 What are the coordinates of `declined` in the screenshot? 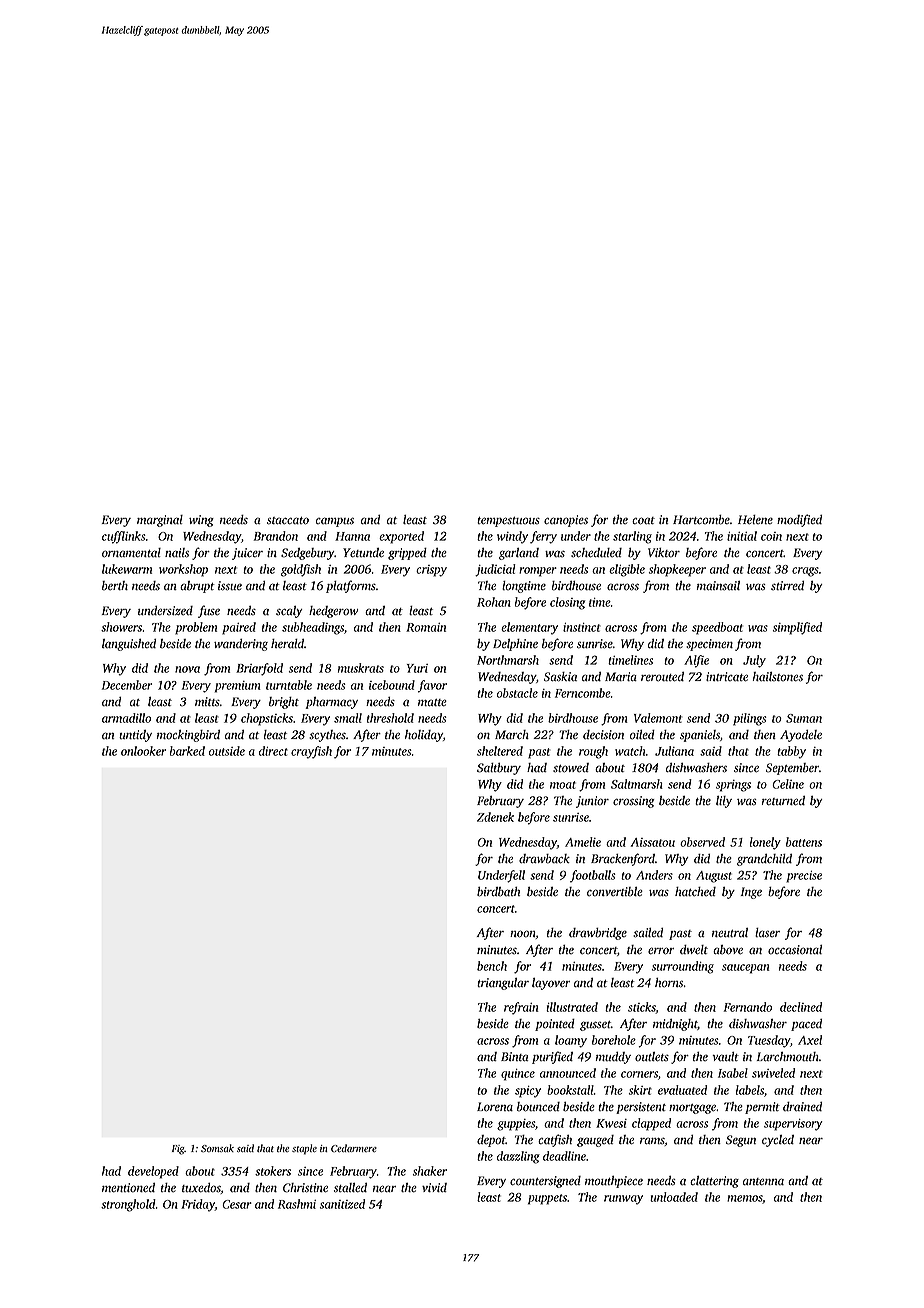 It's located at (801, 1007).
